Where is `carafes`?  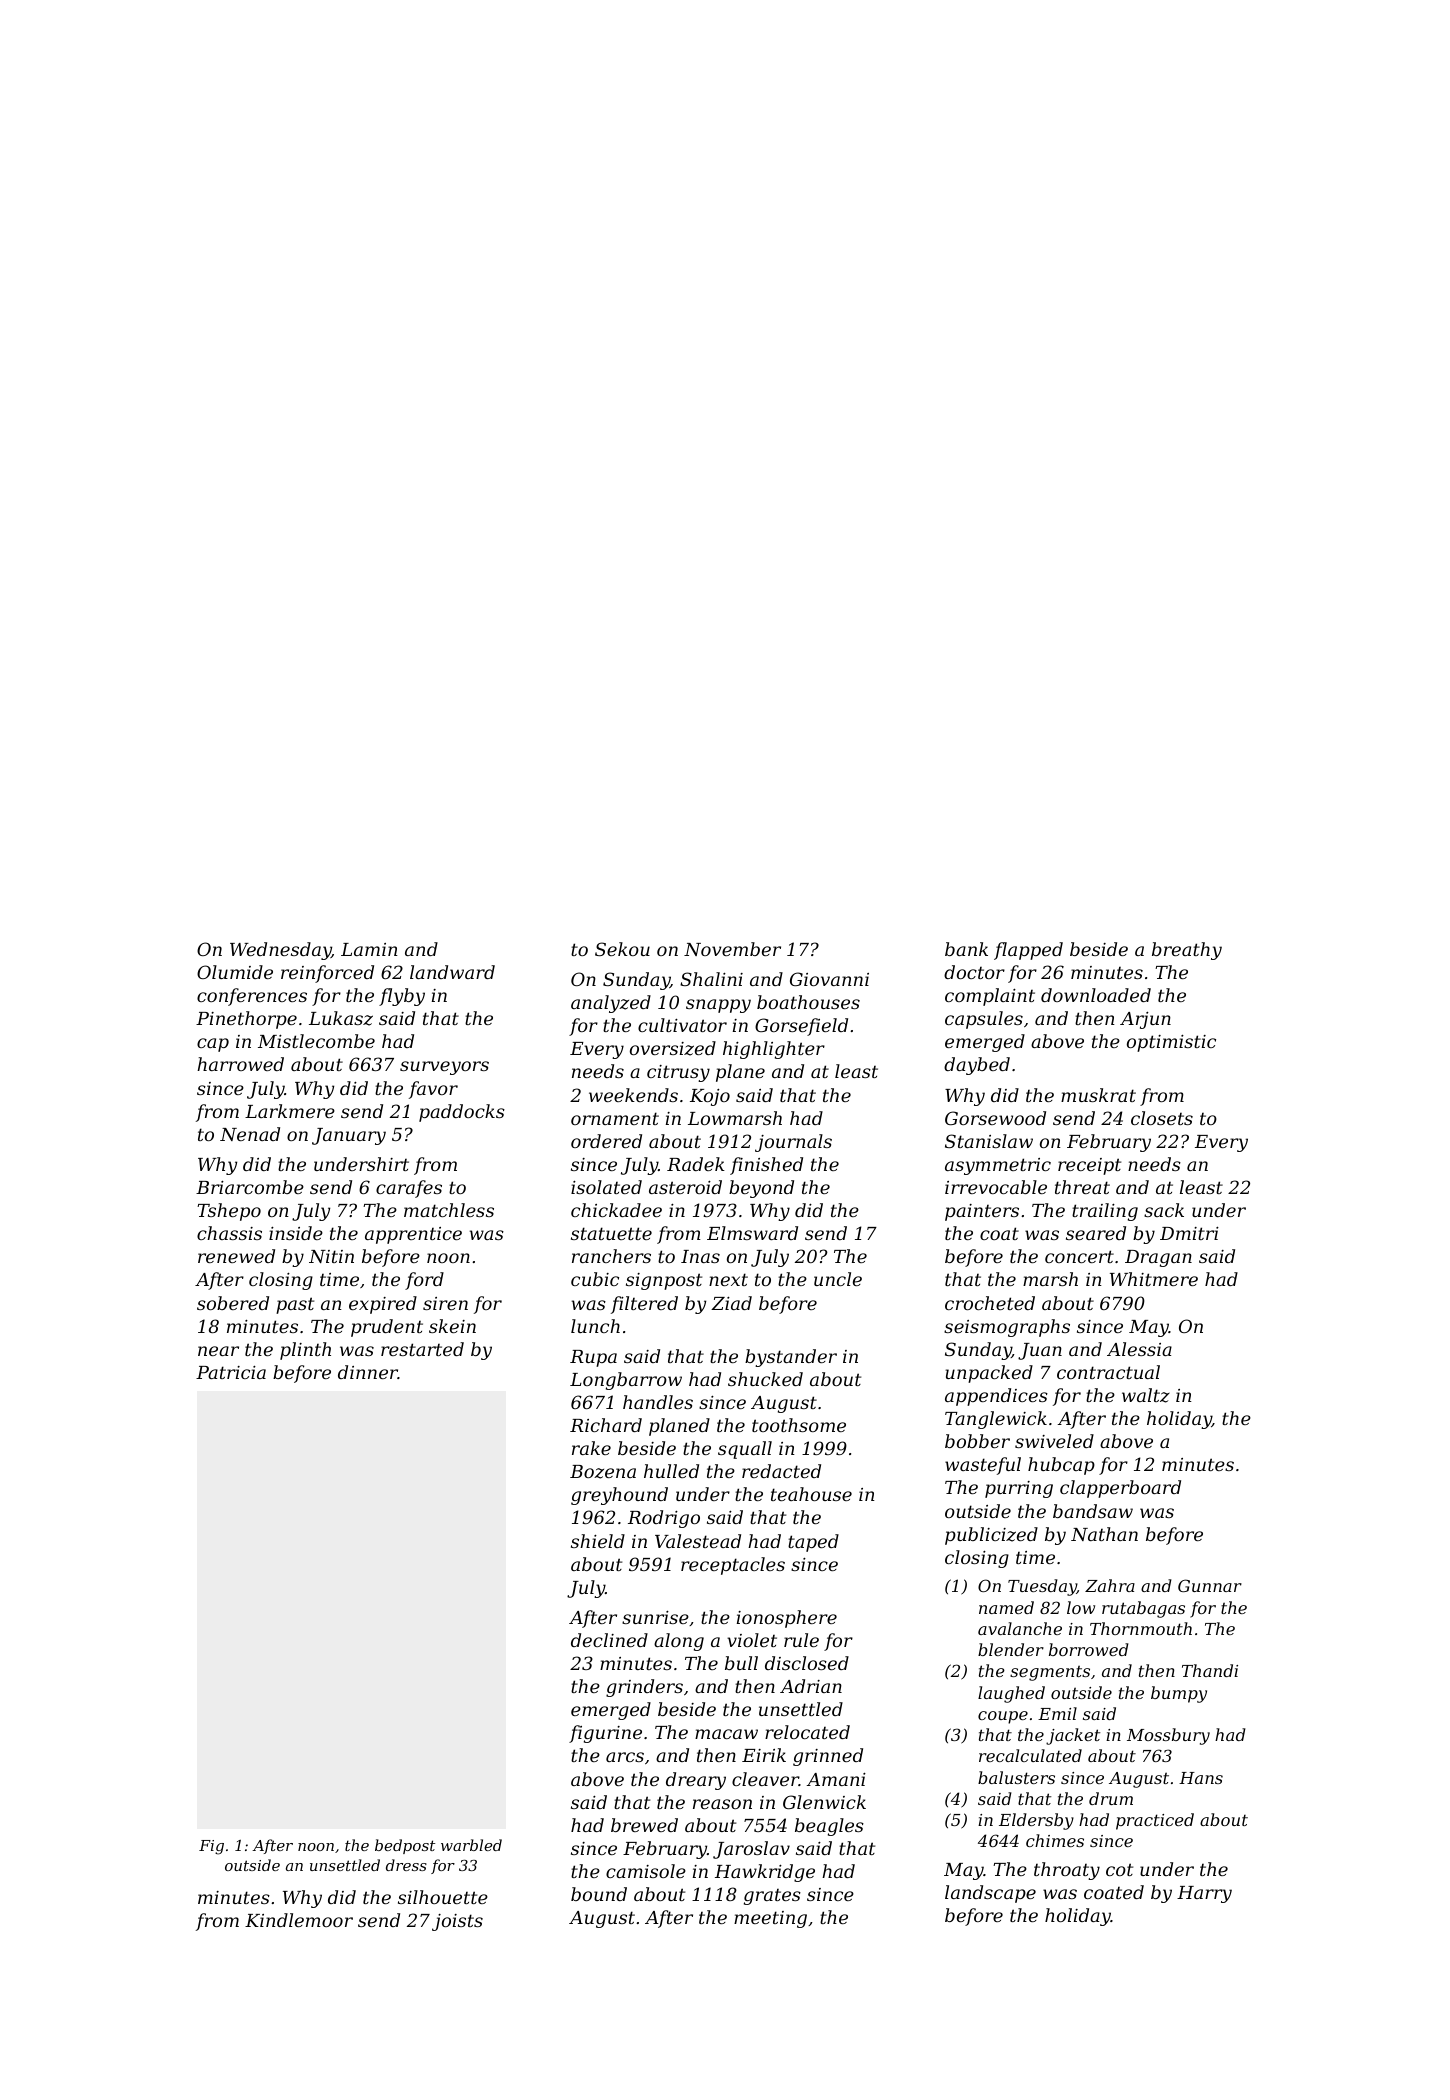 carafes is located at coordinates (409, 1189).
